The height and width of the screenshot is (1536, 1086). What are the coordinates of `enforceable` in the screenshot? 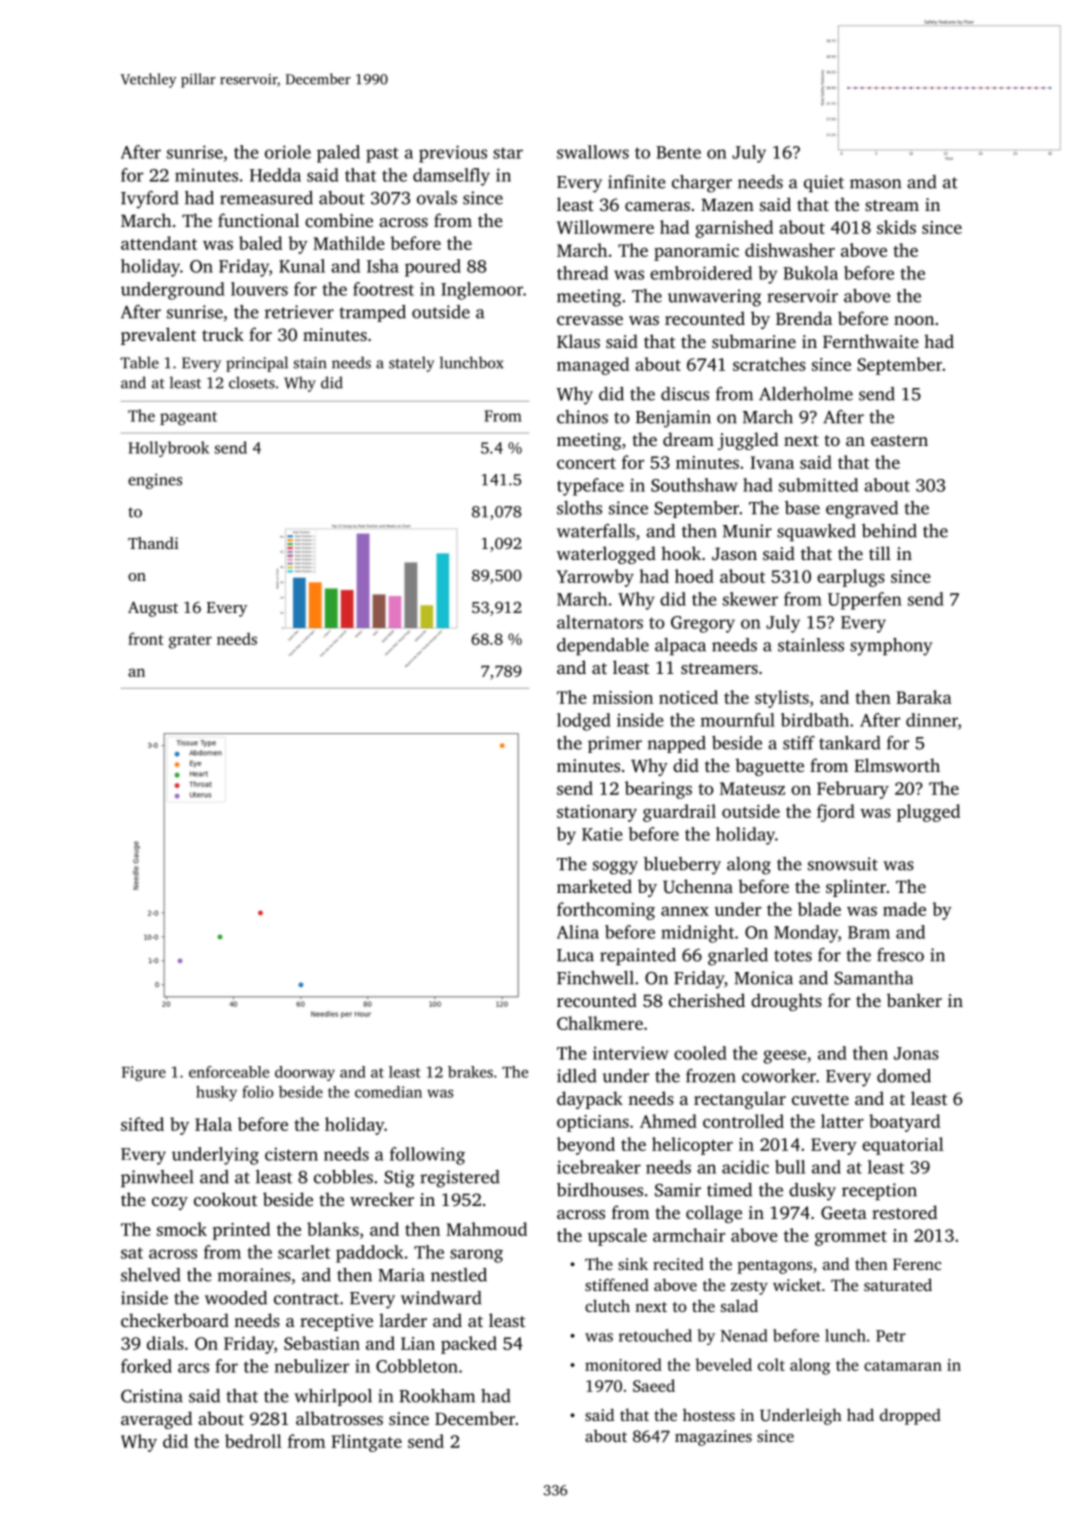 It's located at (229, 1072).
